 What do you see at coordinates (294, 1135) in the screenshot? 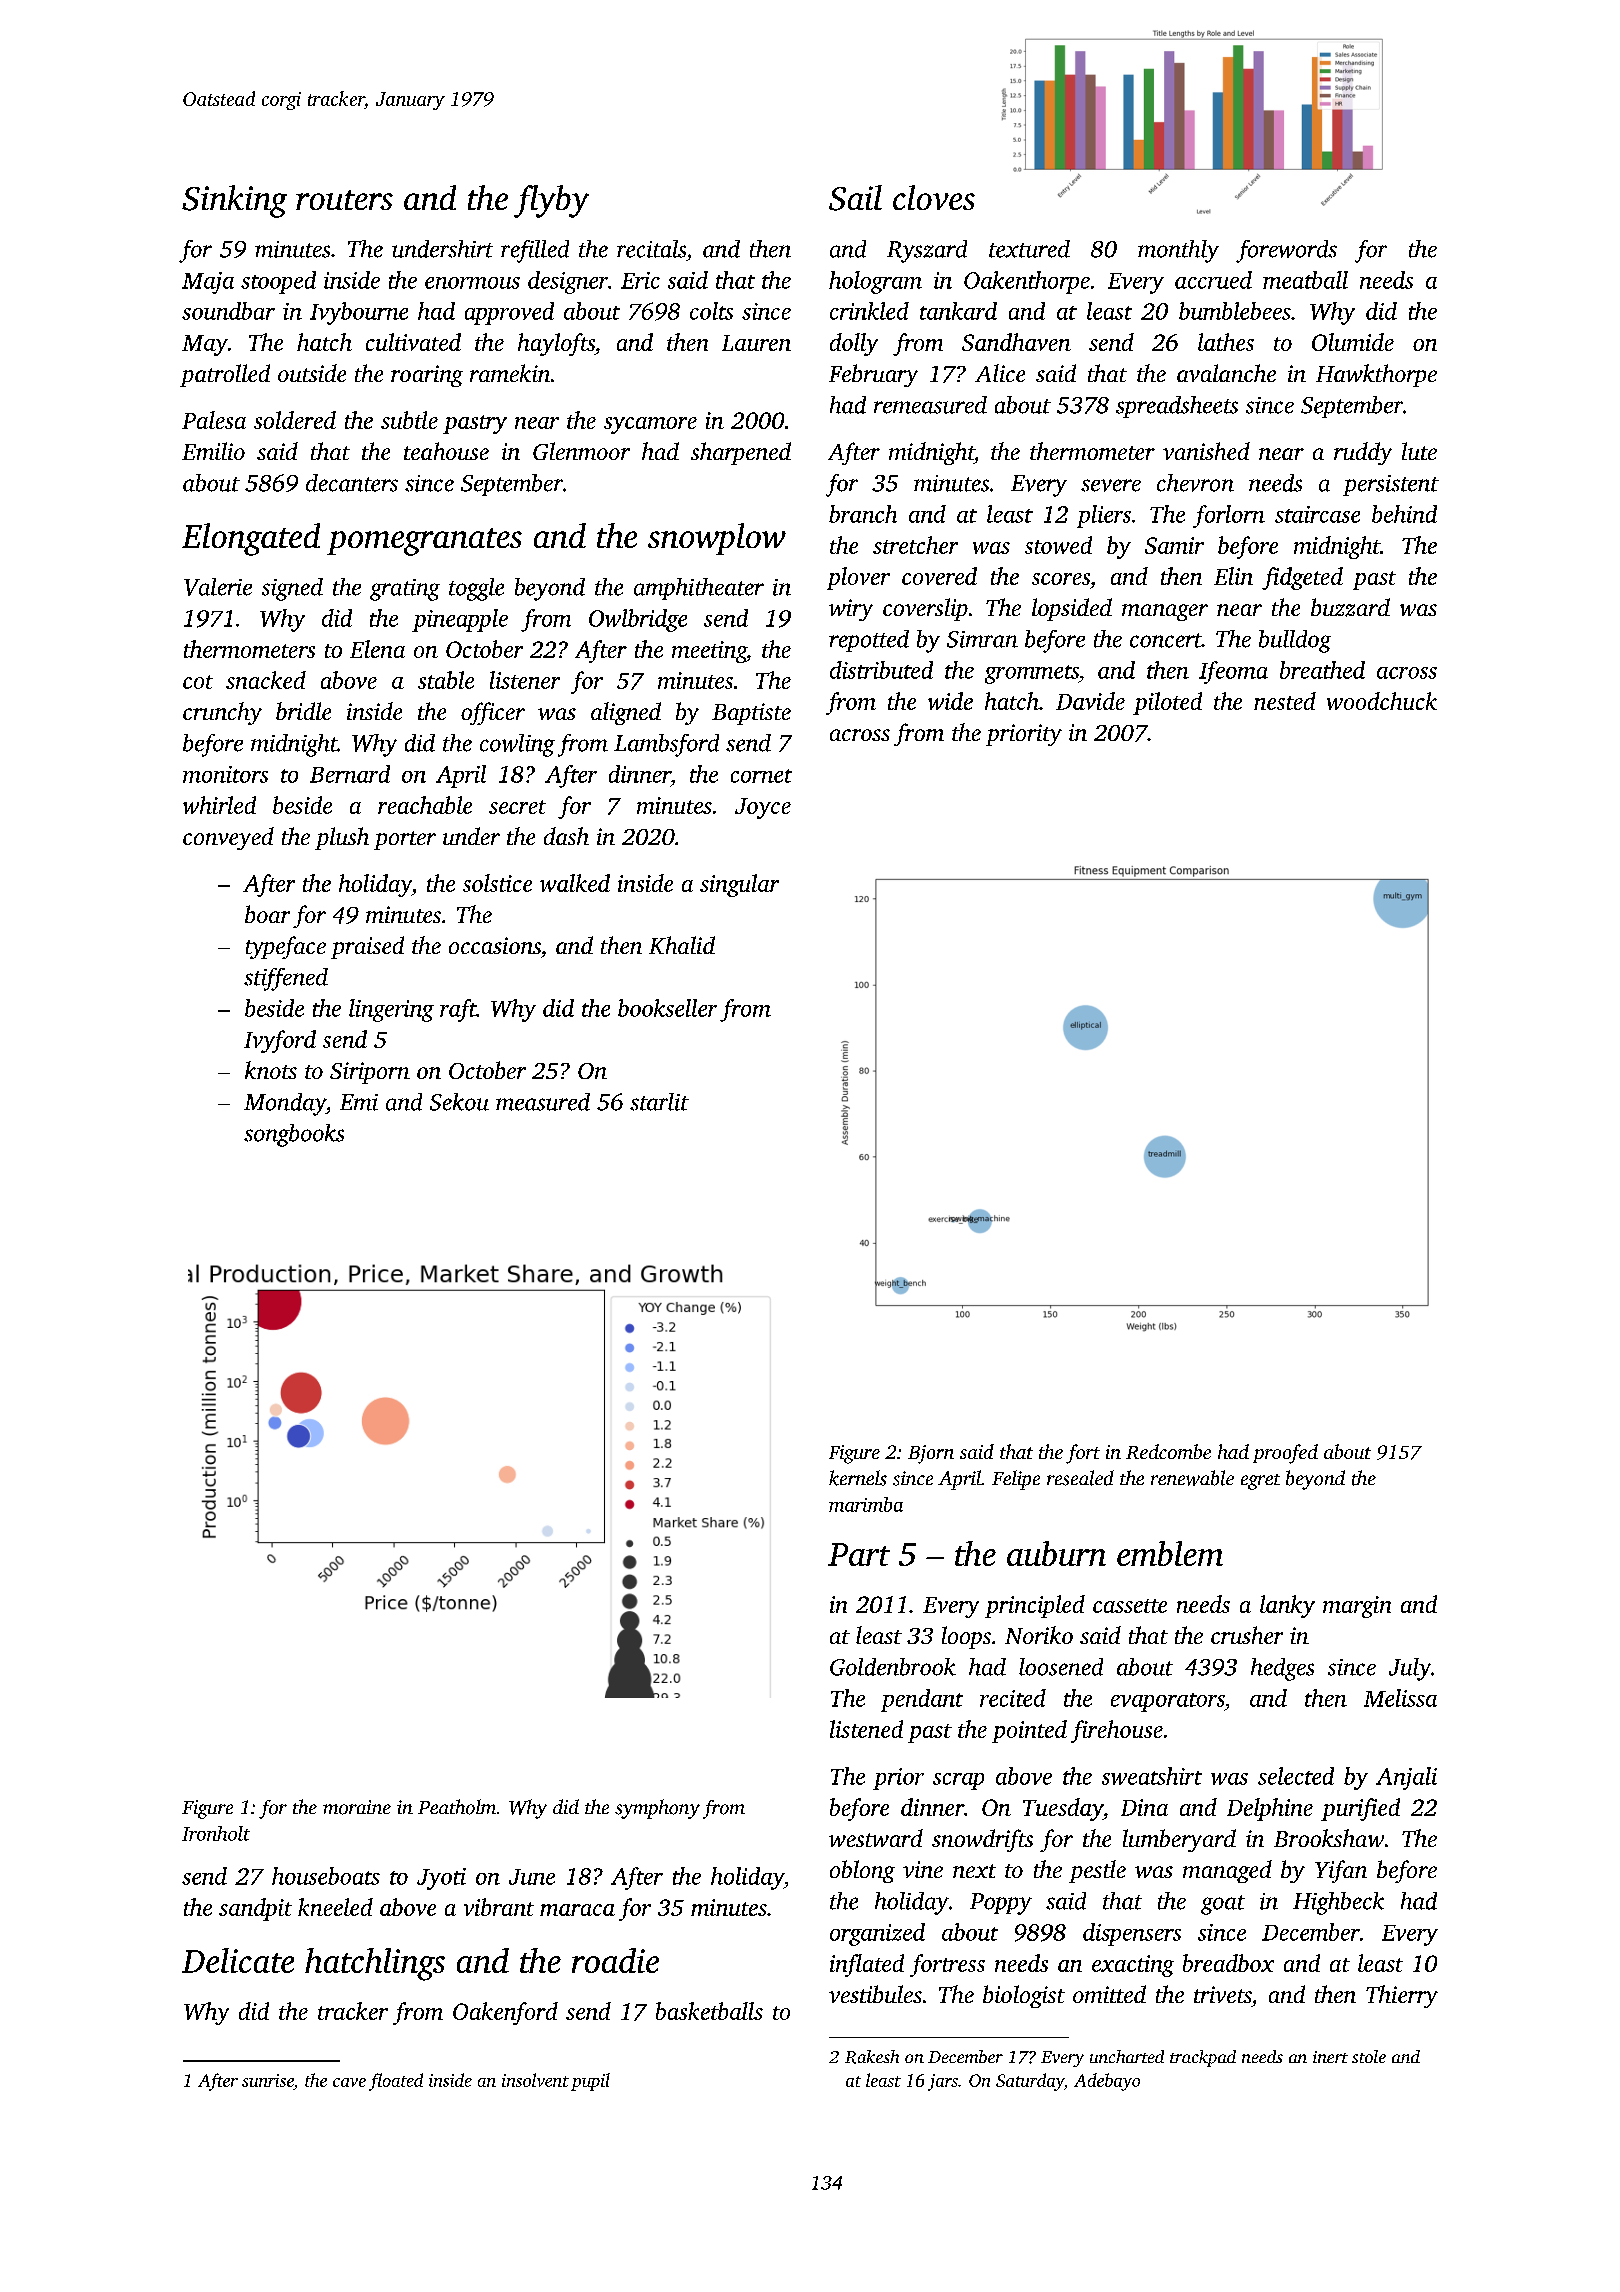
I see `songbooks` at bounding box center [294, 1135].
